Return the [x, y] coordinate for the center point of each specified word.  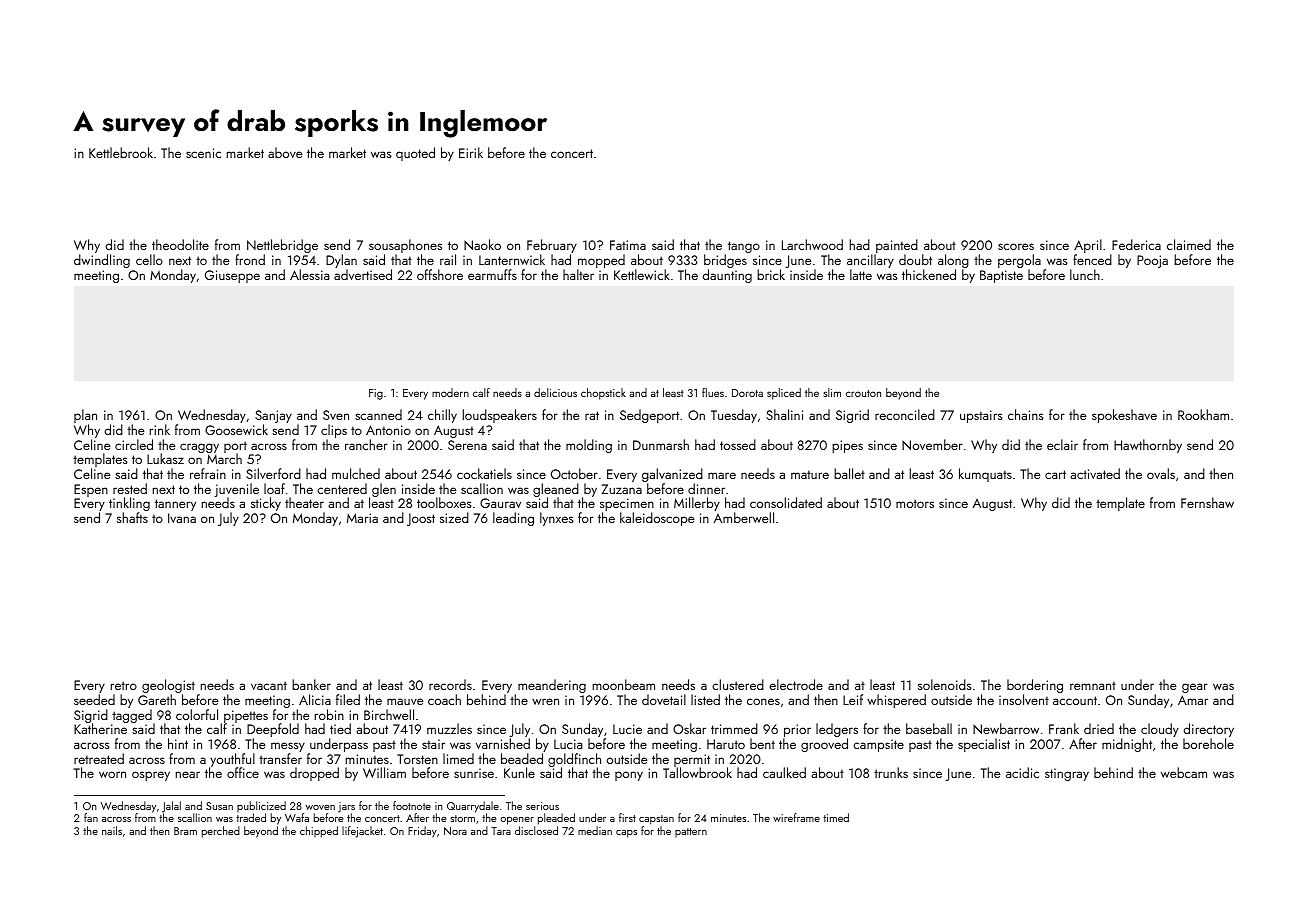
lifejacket [362, 832]
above [285, 152]
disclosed [536, 830]
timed [836, 817]
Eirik [471, 152]
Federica [1136, 244]
